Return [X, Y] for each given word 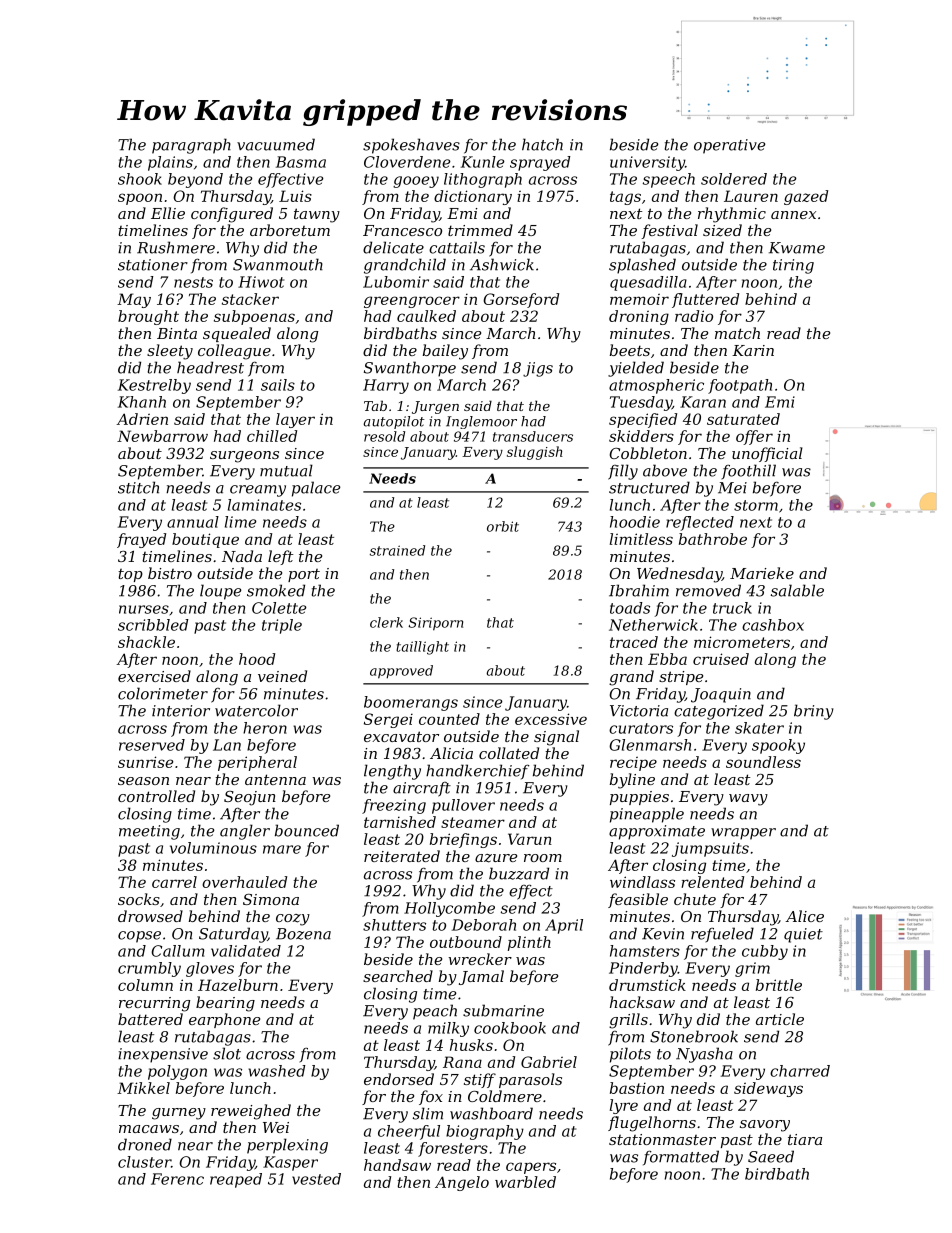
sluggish [535, 453]
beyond [195, 180]
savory [765, 1126]
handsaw [397, 1165]
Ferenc [177, 1179]
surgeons [244, 457]
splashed [642, 266]
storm [756, 505]
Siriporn [435, 624]
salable [797, 590]
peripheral [257, 763]
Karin [753, 350]
